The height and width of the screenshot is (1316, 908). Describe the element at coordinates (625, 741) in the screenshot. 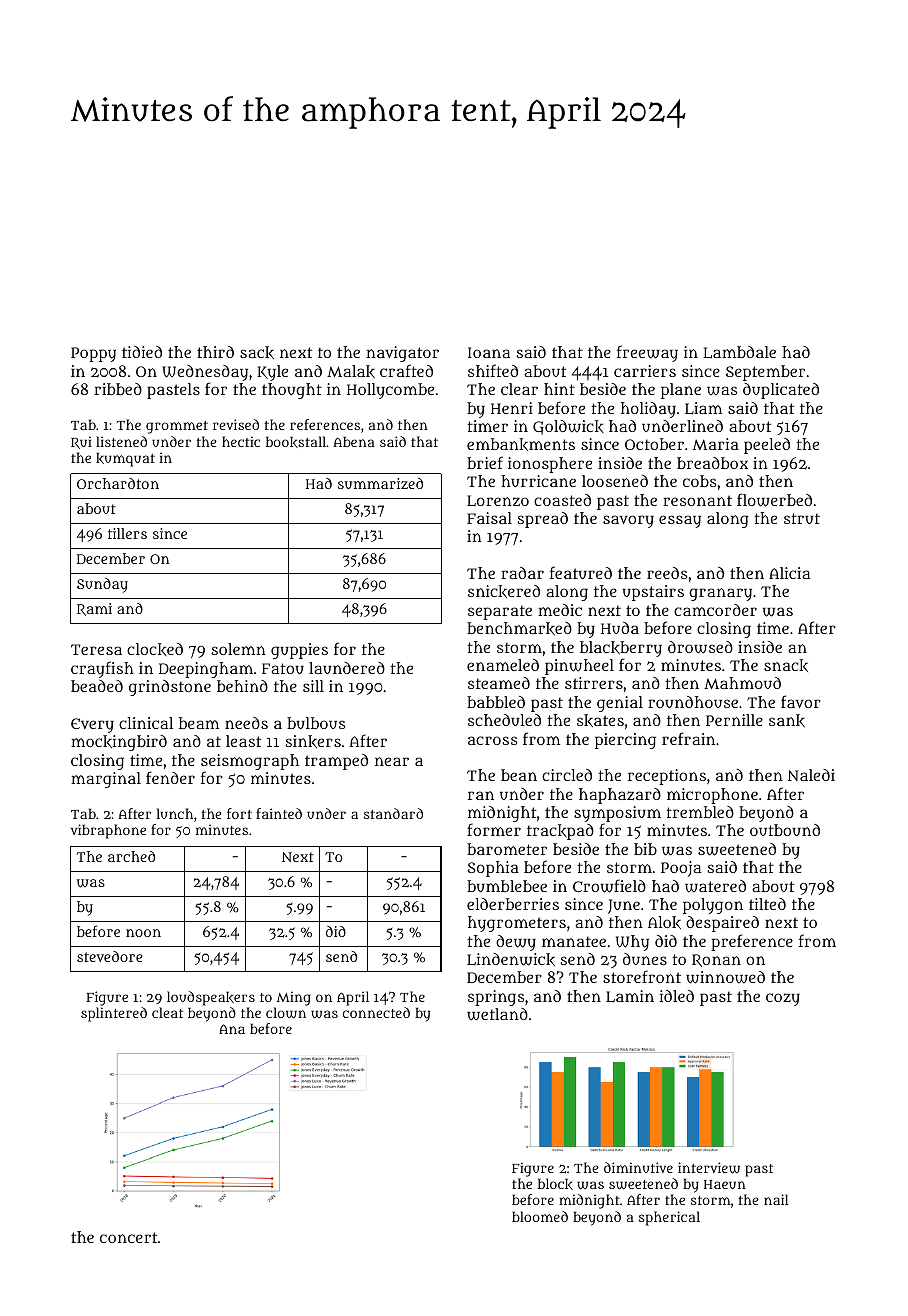

I see `piercing` at that location.
